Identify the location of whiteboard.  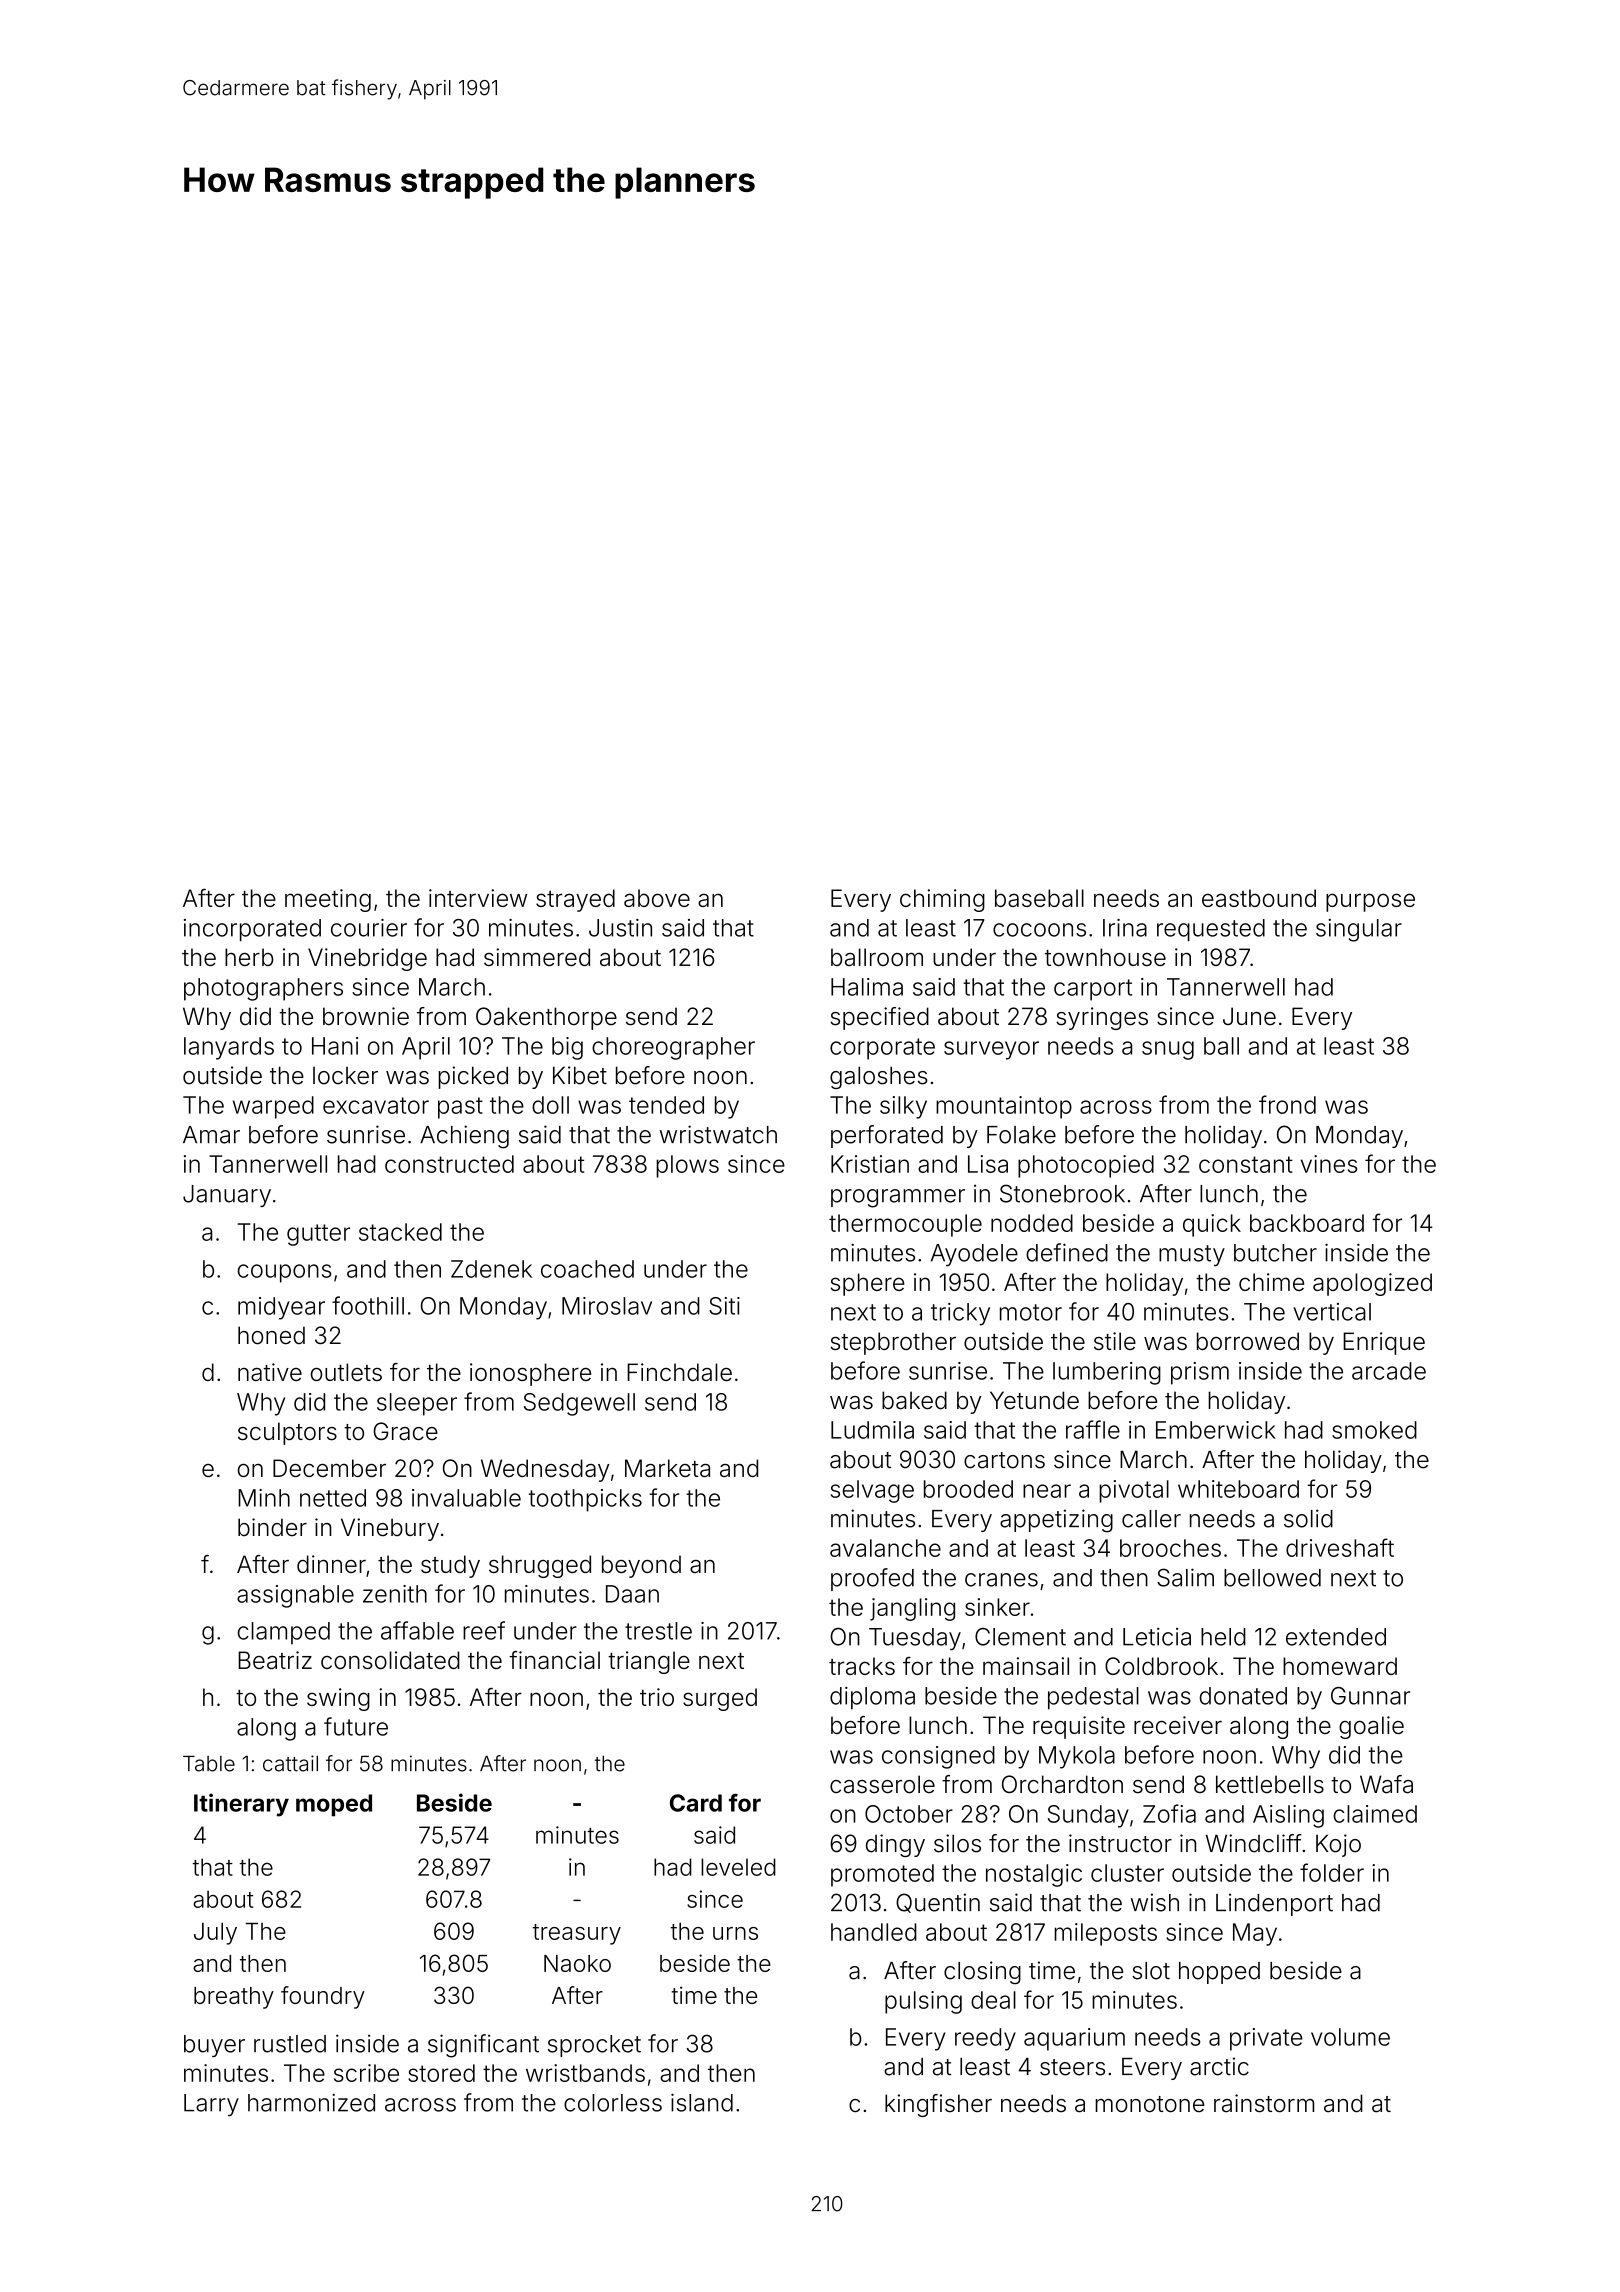
(1238, 1489).
